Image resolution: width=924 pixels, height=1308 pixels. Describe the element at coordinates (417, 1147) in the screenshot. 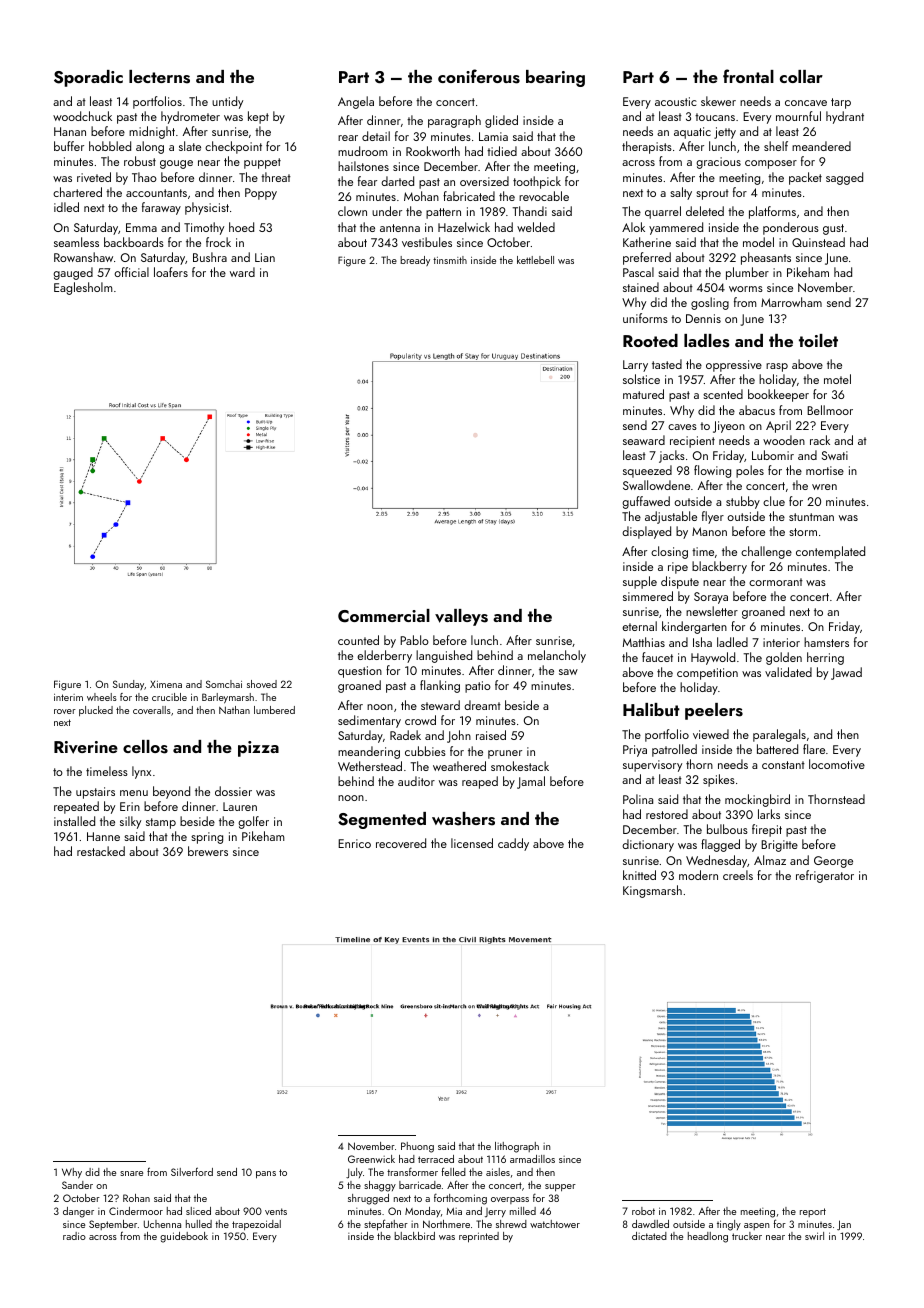

I see `Phuong` at that location.
